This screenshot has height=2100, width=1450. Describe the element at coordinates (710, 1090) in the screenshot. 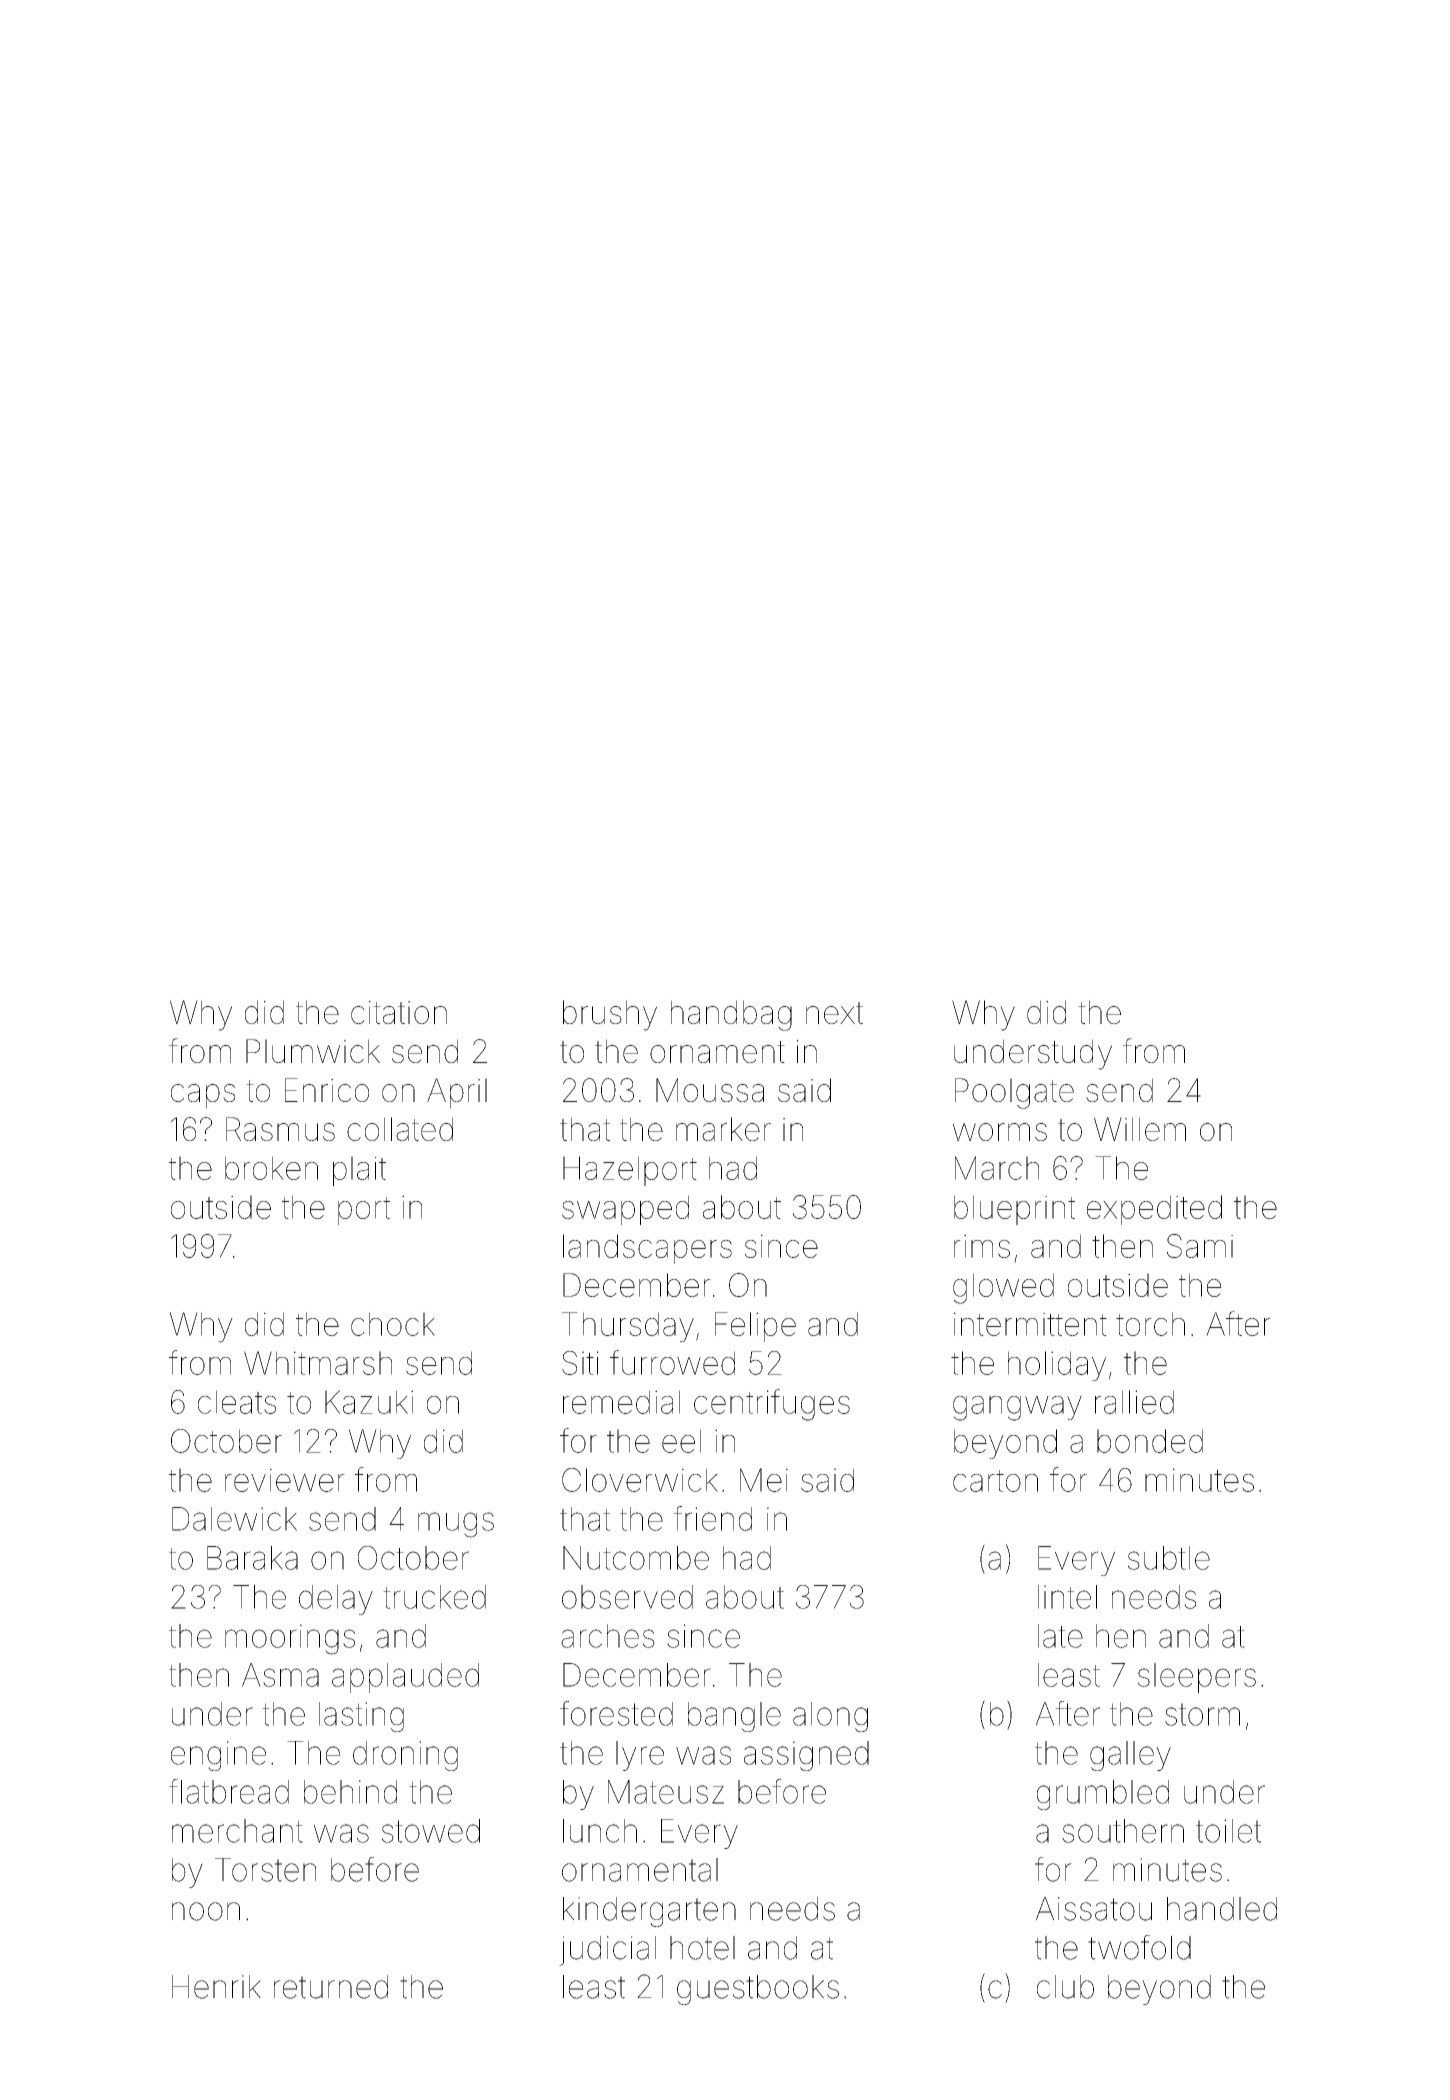

I see `Moussa` at that location.
